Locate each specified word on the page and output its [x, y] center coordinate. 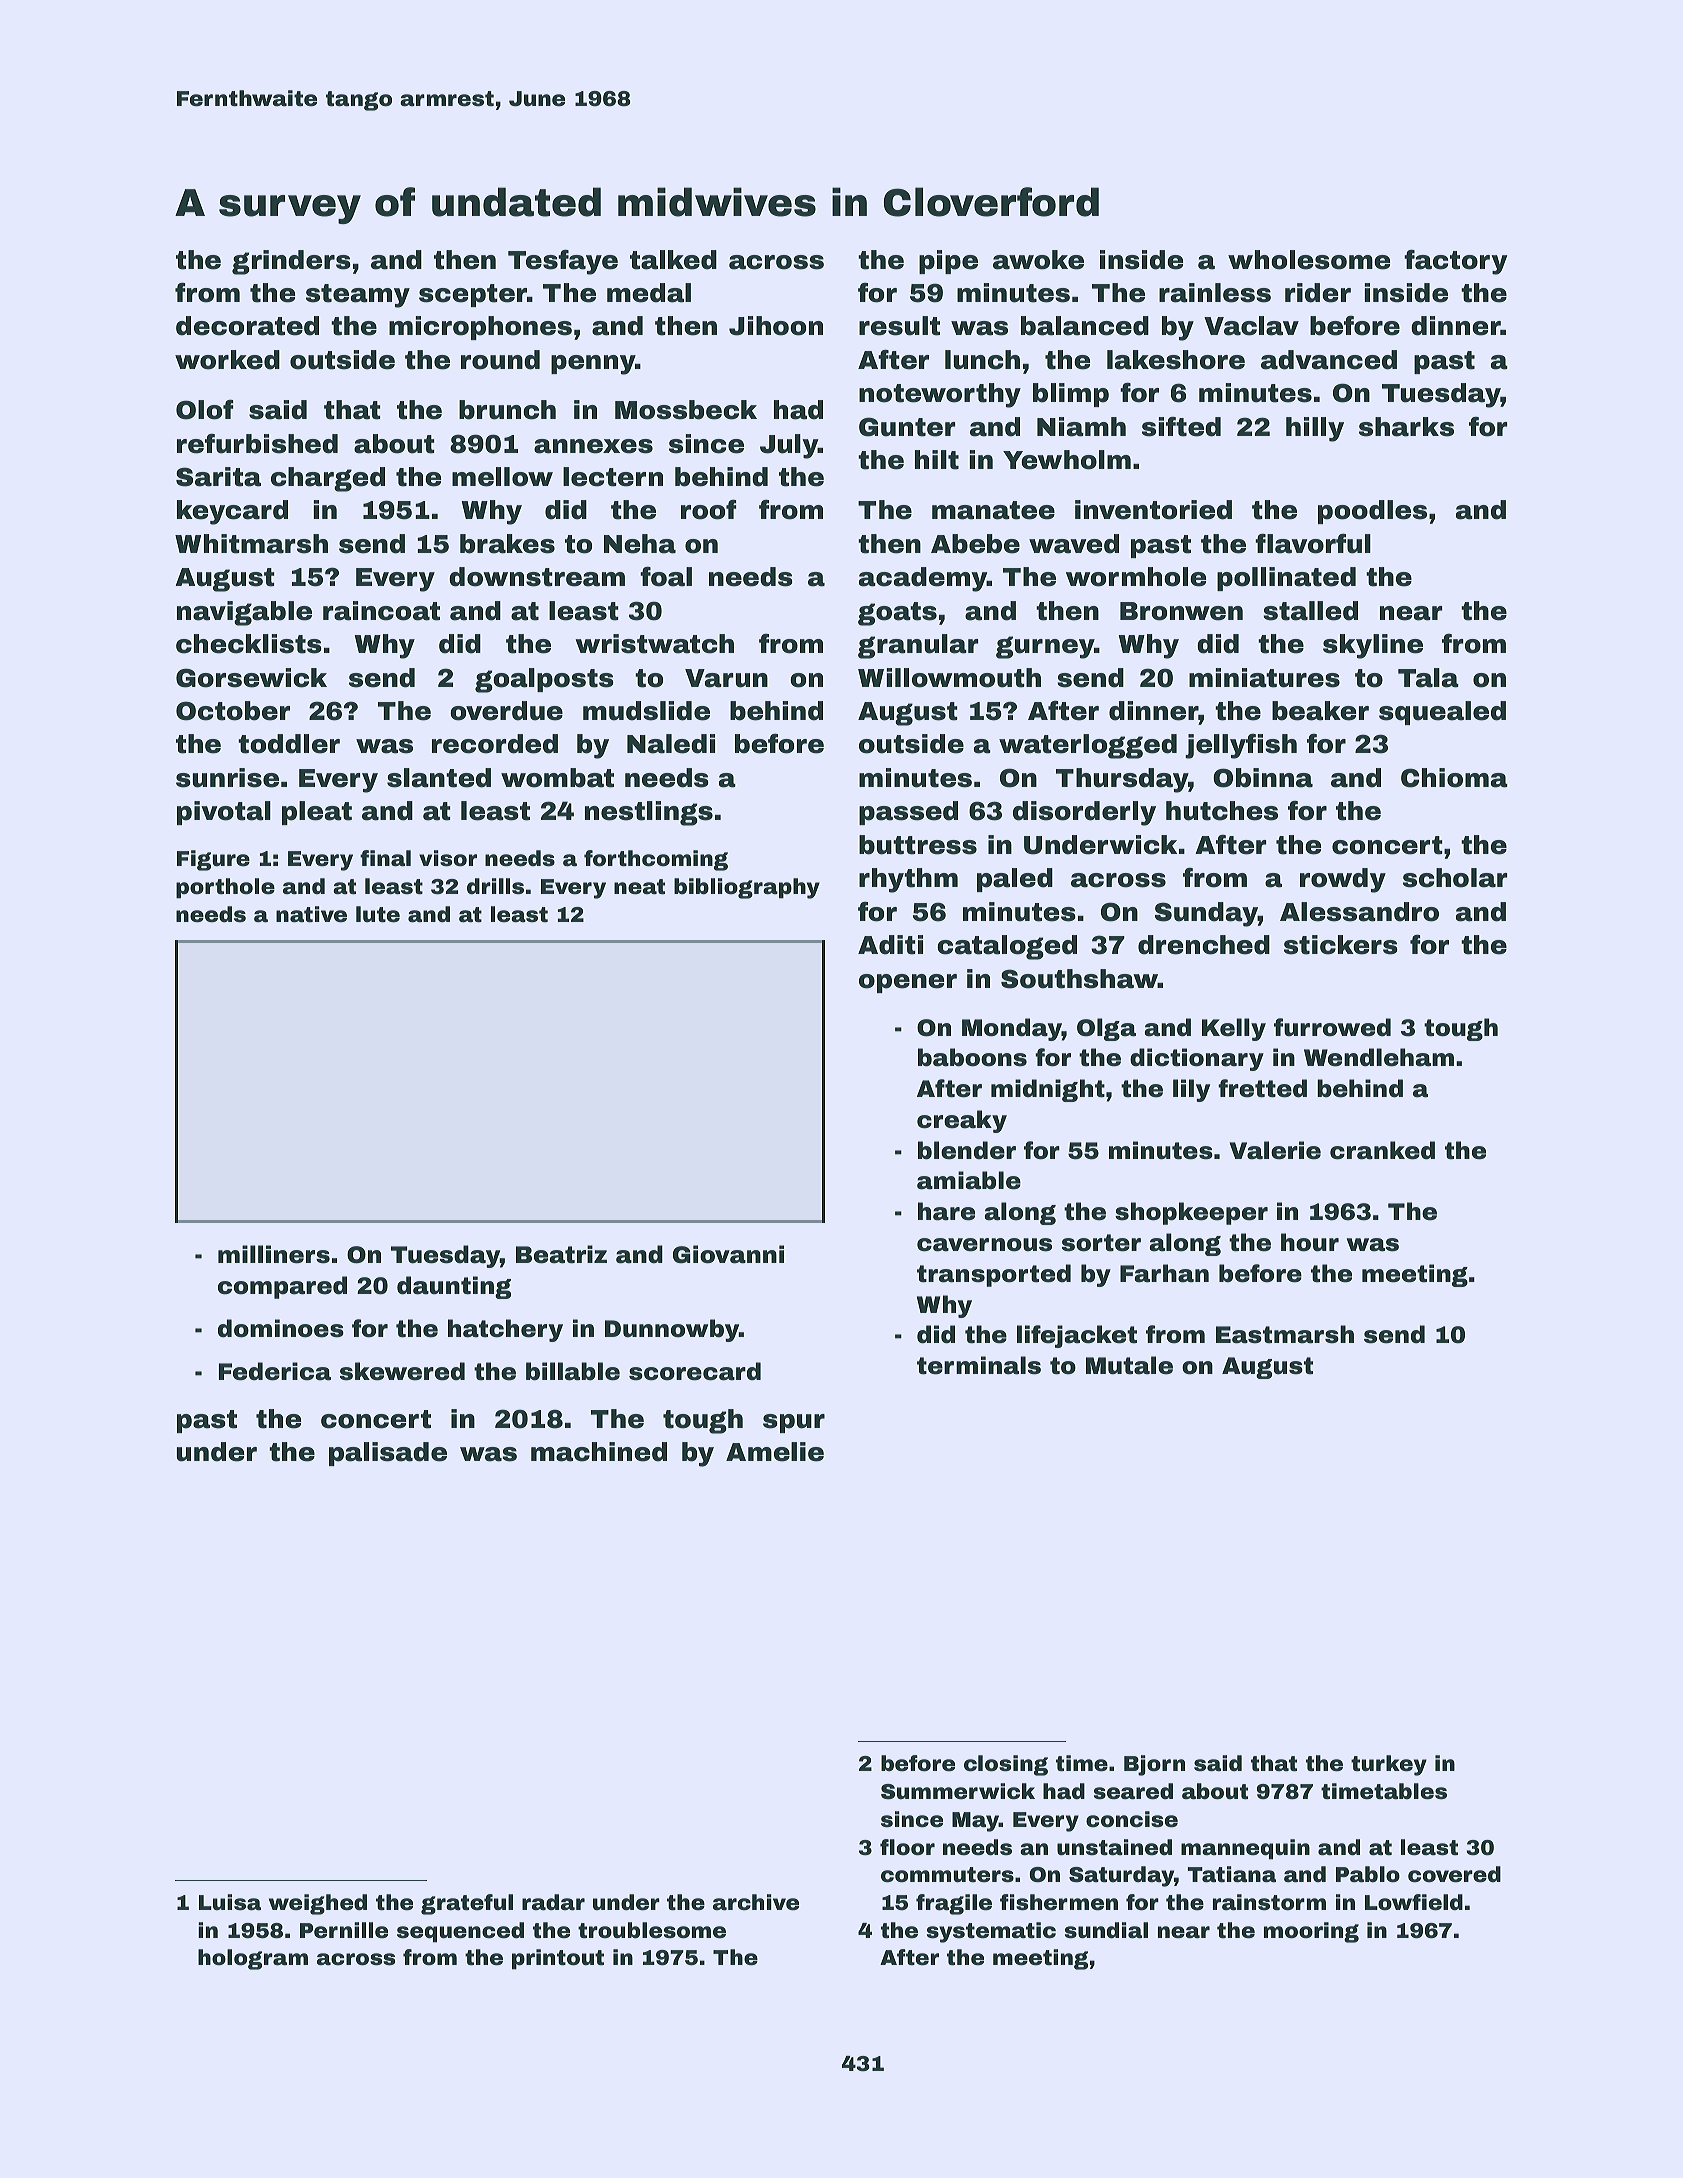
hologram [253, 1959]
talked [673, 260]
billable [573, 1371]
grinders [291, 262]
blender [967, 1150]
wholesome [1309, 260]
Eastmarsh [1285, 1334]
